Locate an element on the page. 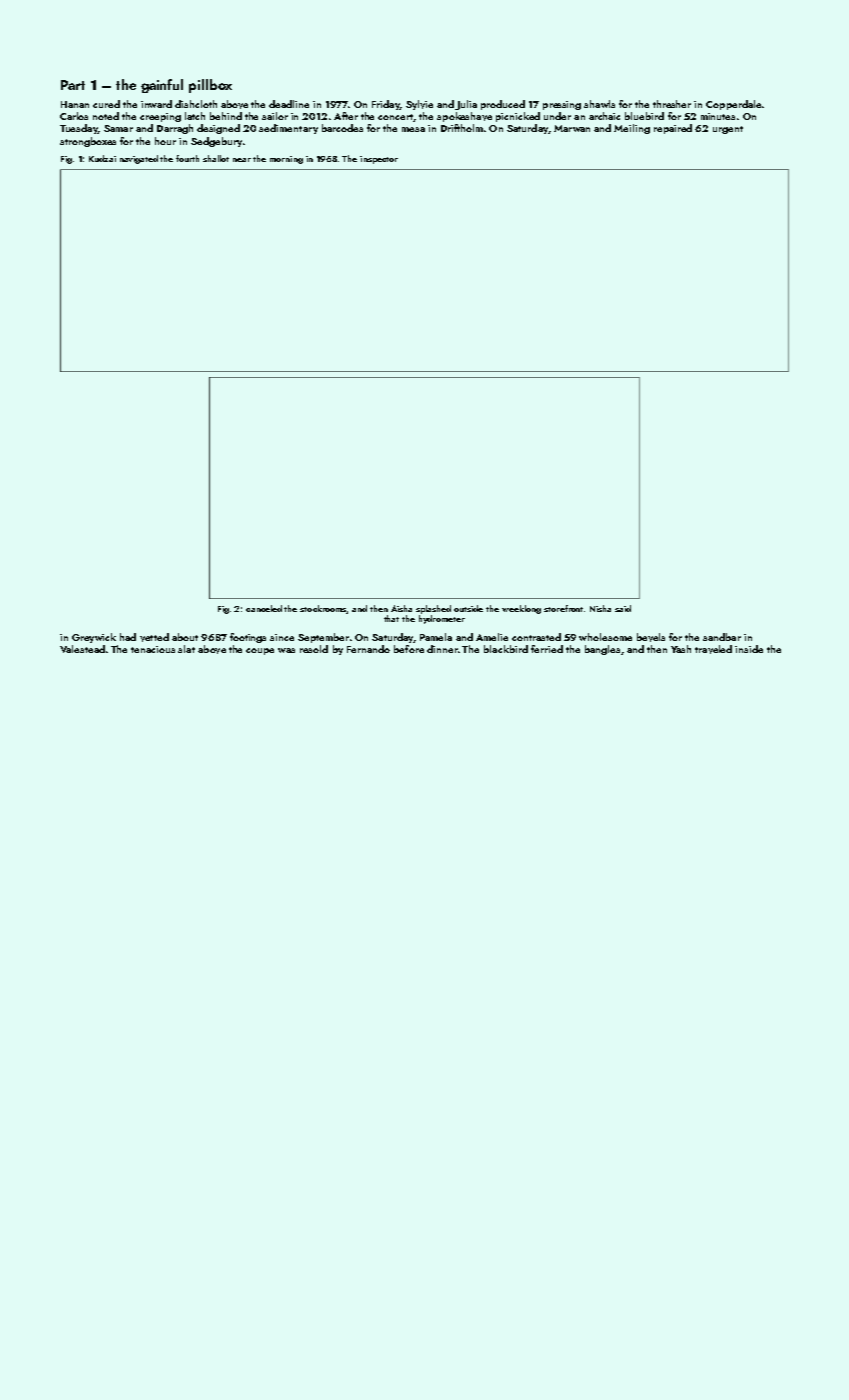 The image size is (849, 1400). sailor is located at coordinates (275, 116).
